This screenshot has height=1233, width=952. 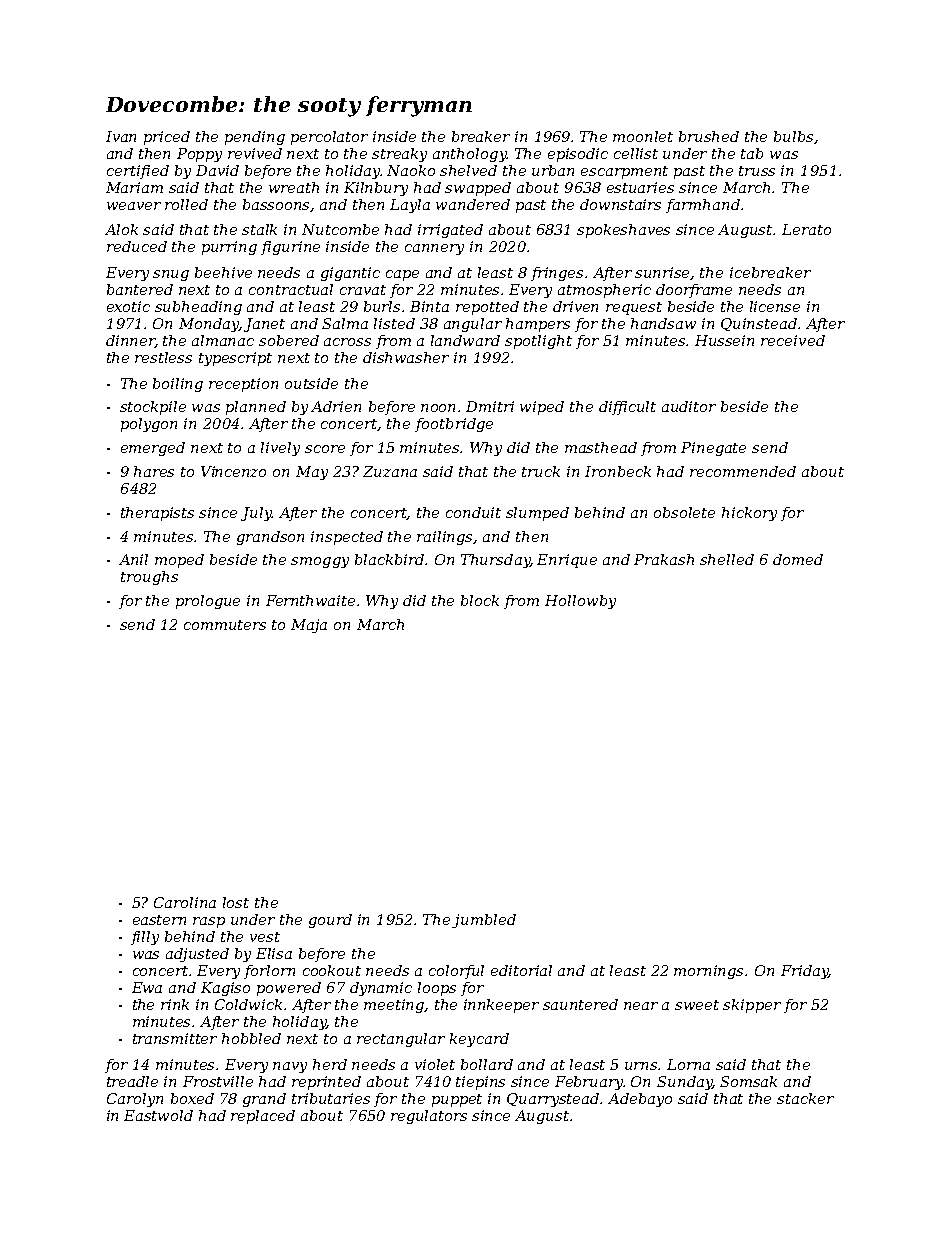 I want to click on gourd, so click(x=330, y=921).
